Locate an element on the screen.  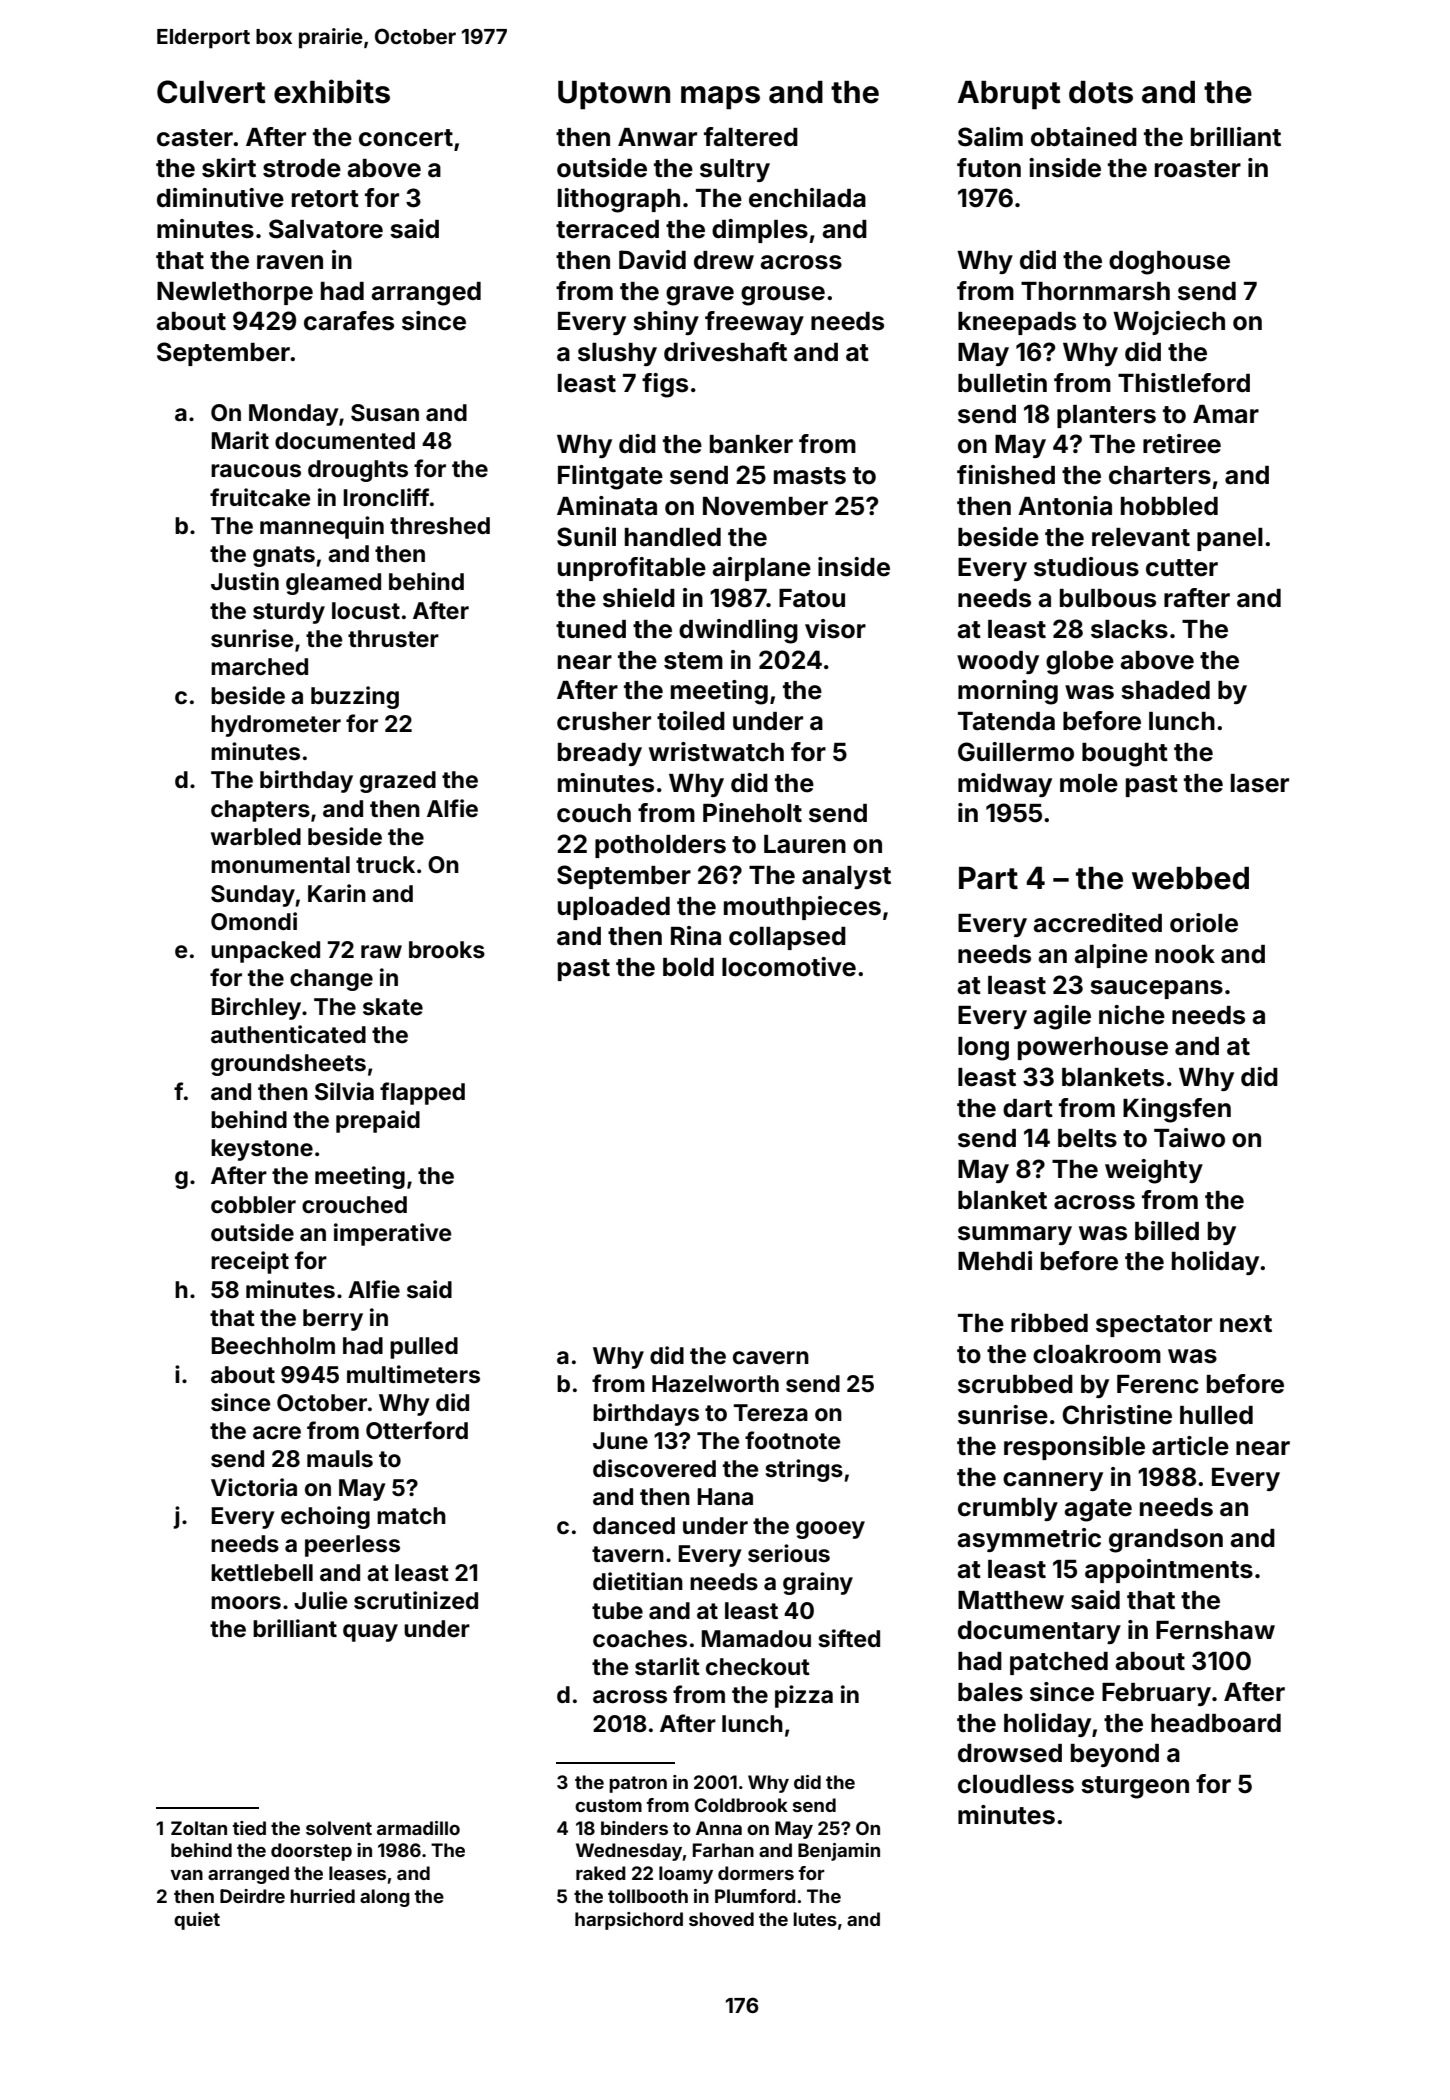
billed is located at coordinates (1167, 1231).
